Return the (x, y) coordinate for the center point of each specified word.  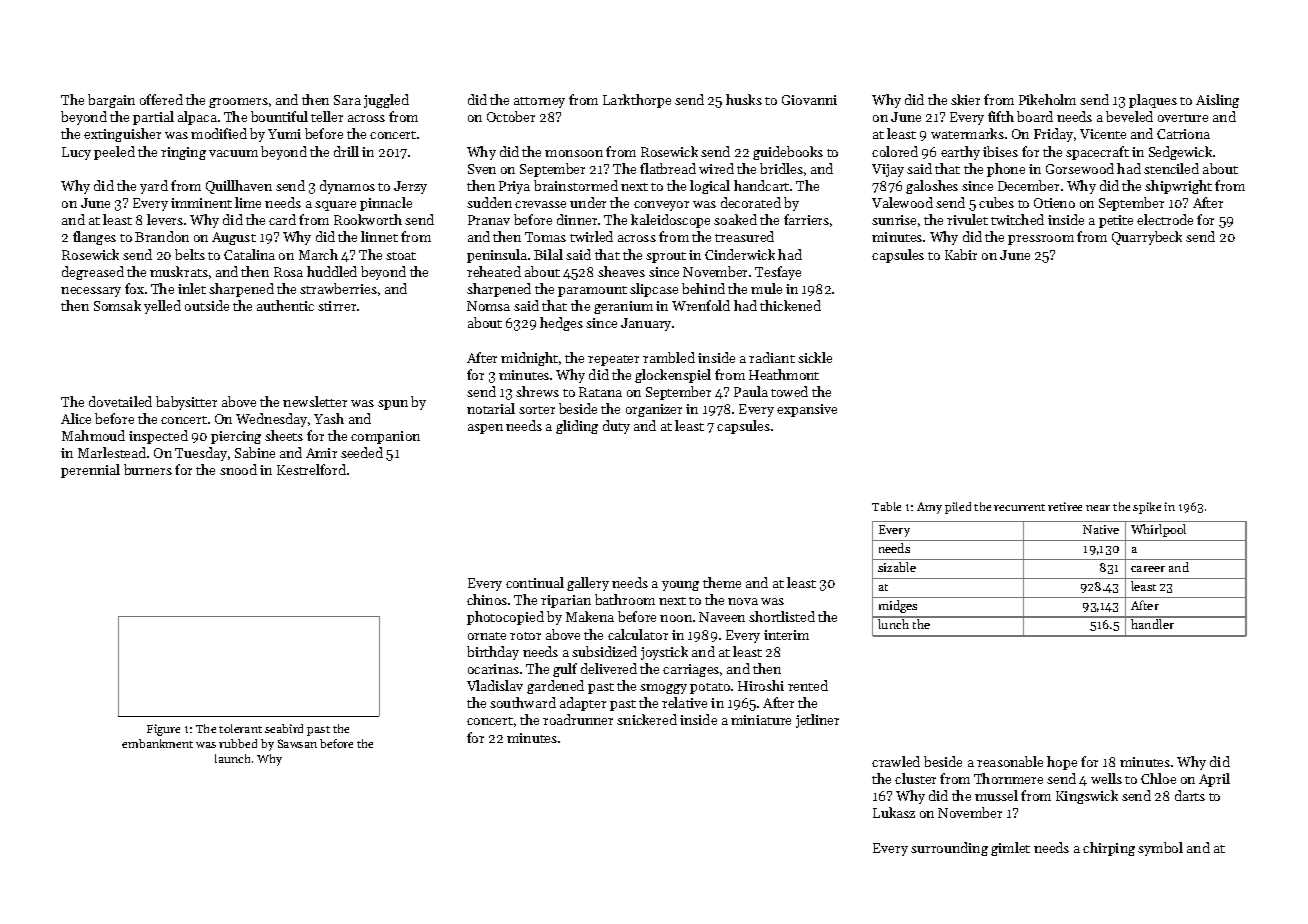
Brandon (162, 236)
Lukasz (894, 812)
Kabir (961, 254)
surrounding (949, 849)
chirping (1109, 849)
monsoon (574, 153)
